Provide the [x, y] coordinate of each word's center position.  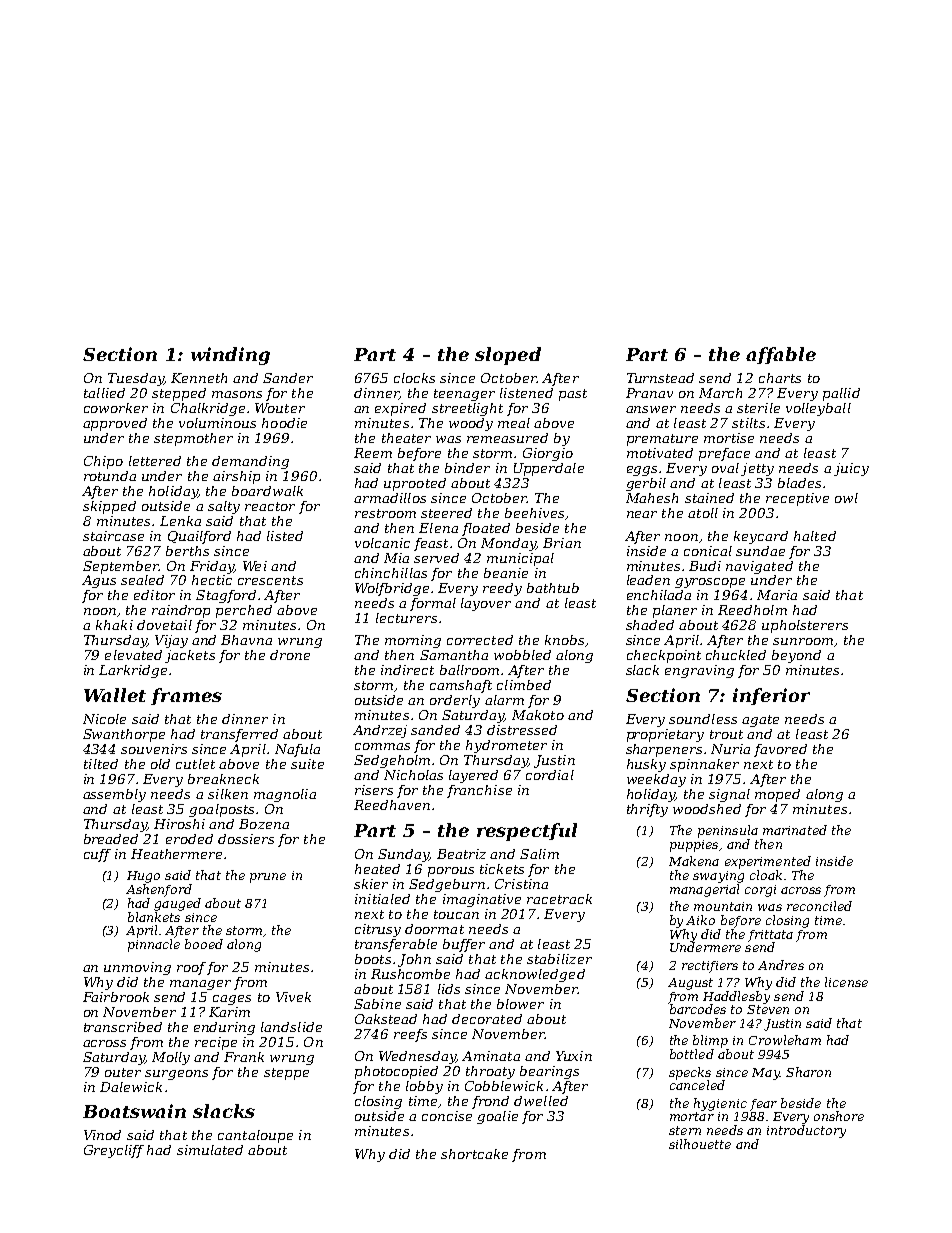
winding [230, 356]
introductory [806, 1131]
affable [781, 355]
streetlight [467, 409]
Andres [781, 965]
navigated [759, 567]
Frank [244, 1057]
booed [204, 944]
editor [154, 595]
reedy [502, 589]
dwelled [541, 1101]
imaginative [482, 900]
